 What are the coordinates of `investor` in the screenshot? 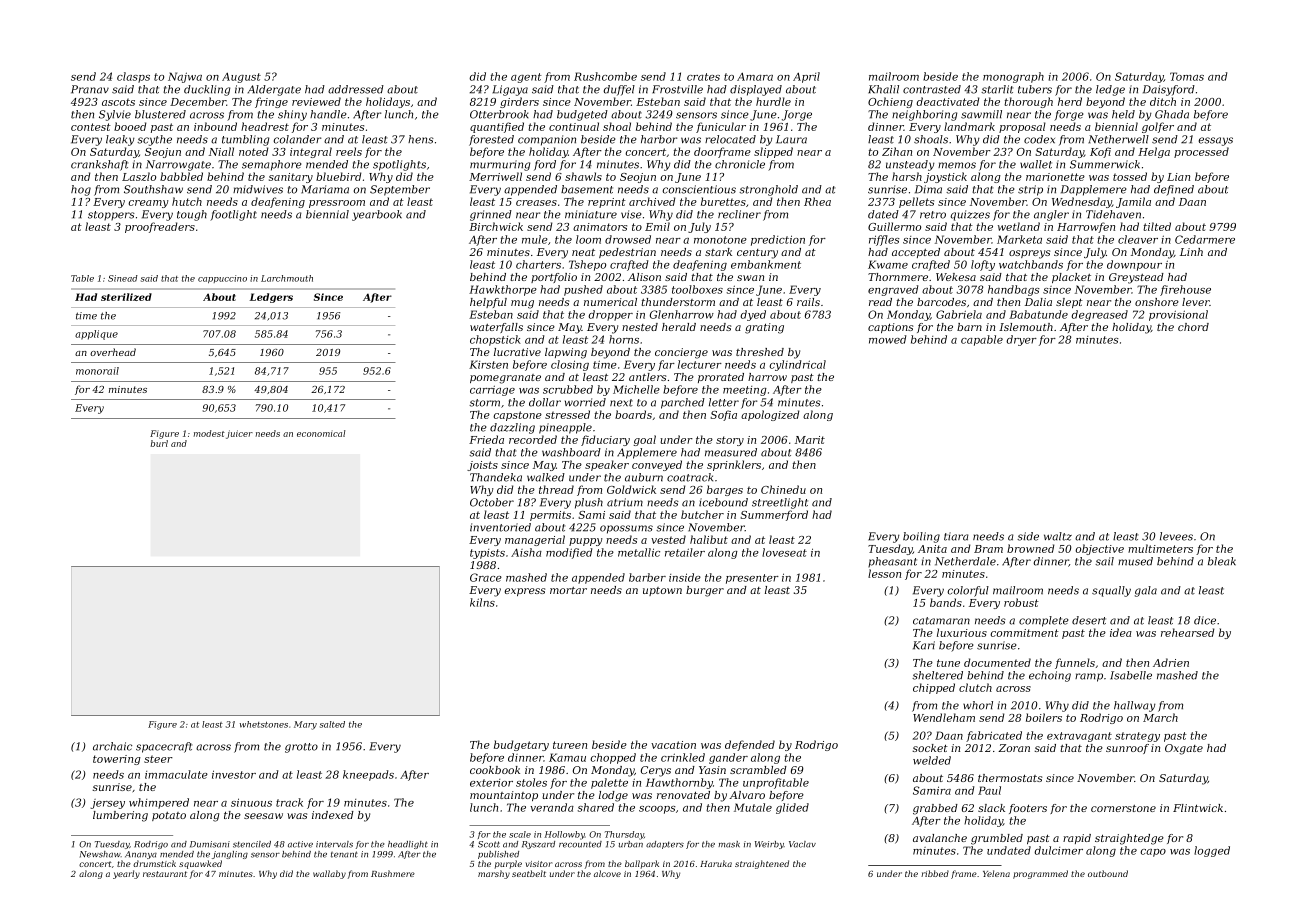 It's located at (234, 774).
